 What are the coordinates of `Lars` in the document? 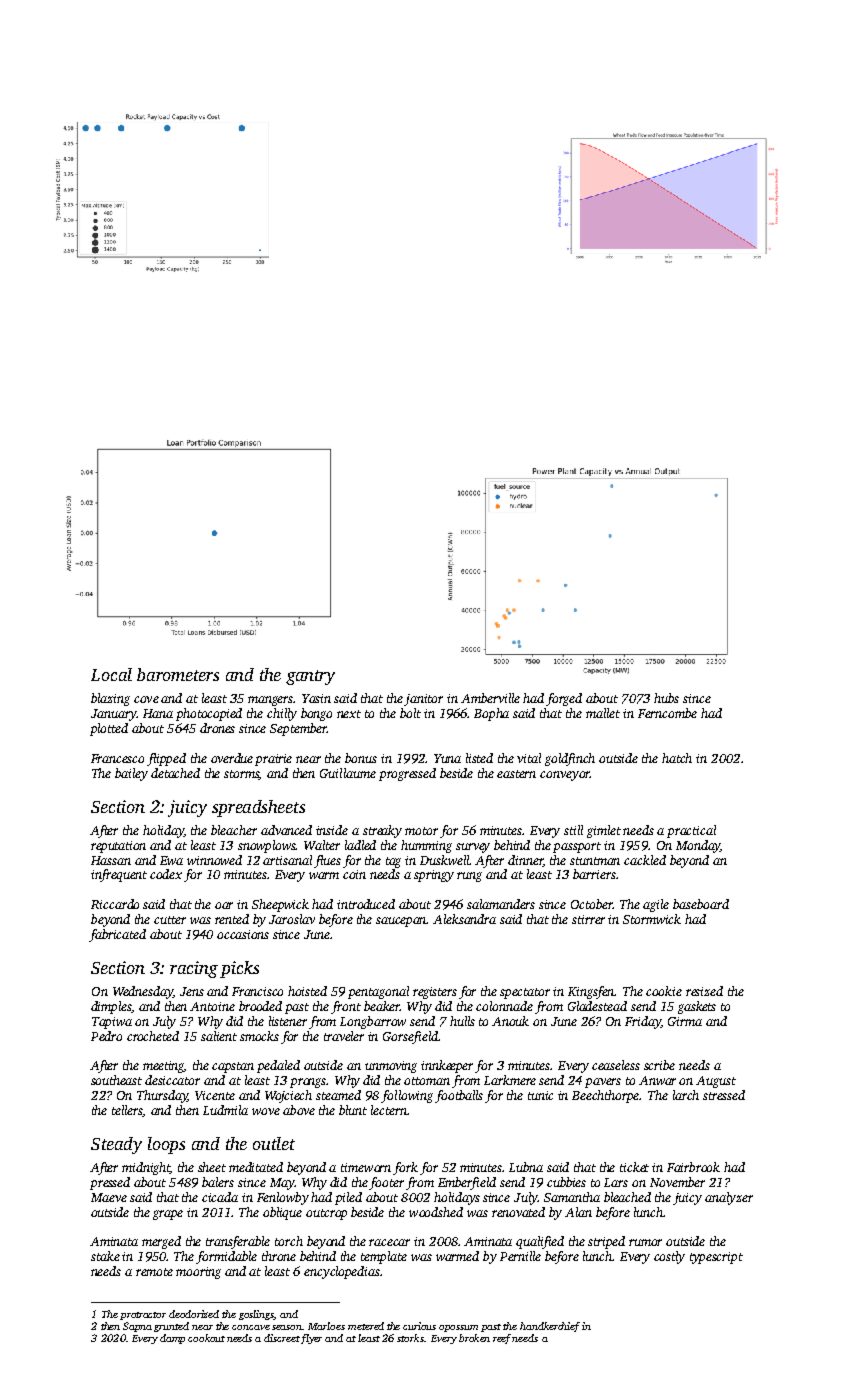 It's located at (616, 1182).
